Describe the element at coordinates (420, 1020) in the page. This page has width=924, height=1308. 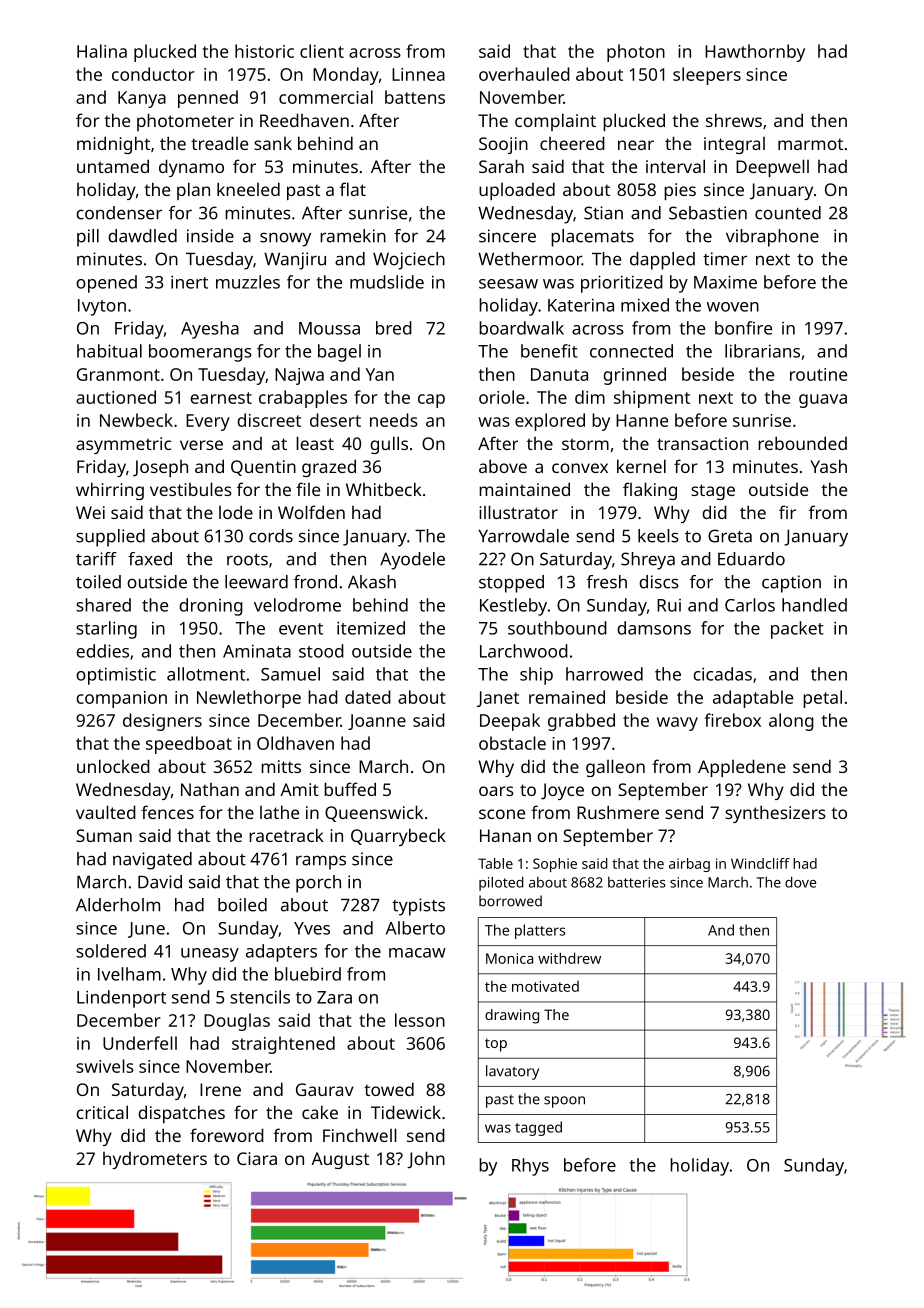
I see `lesson` at that location.
